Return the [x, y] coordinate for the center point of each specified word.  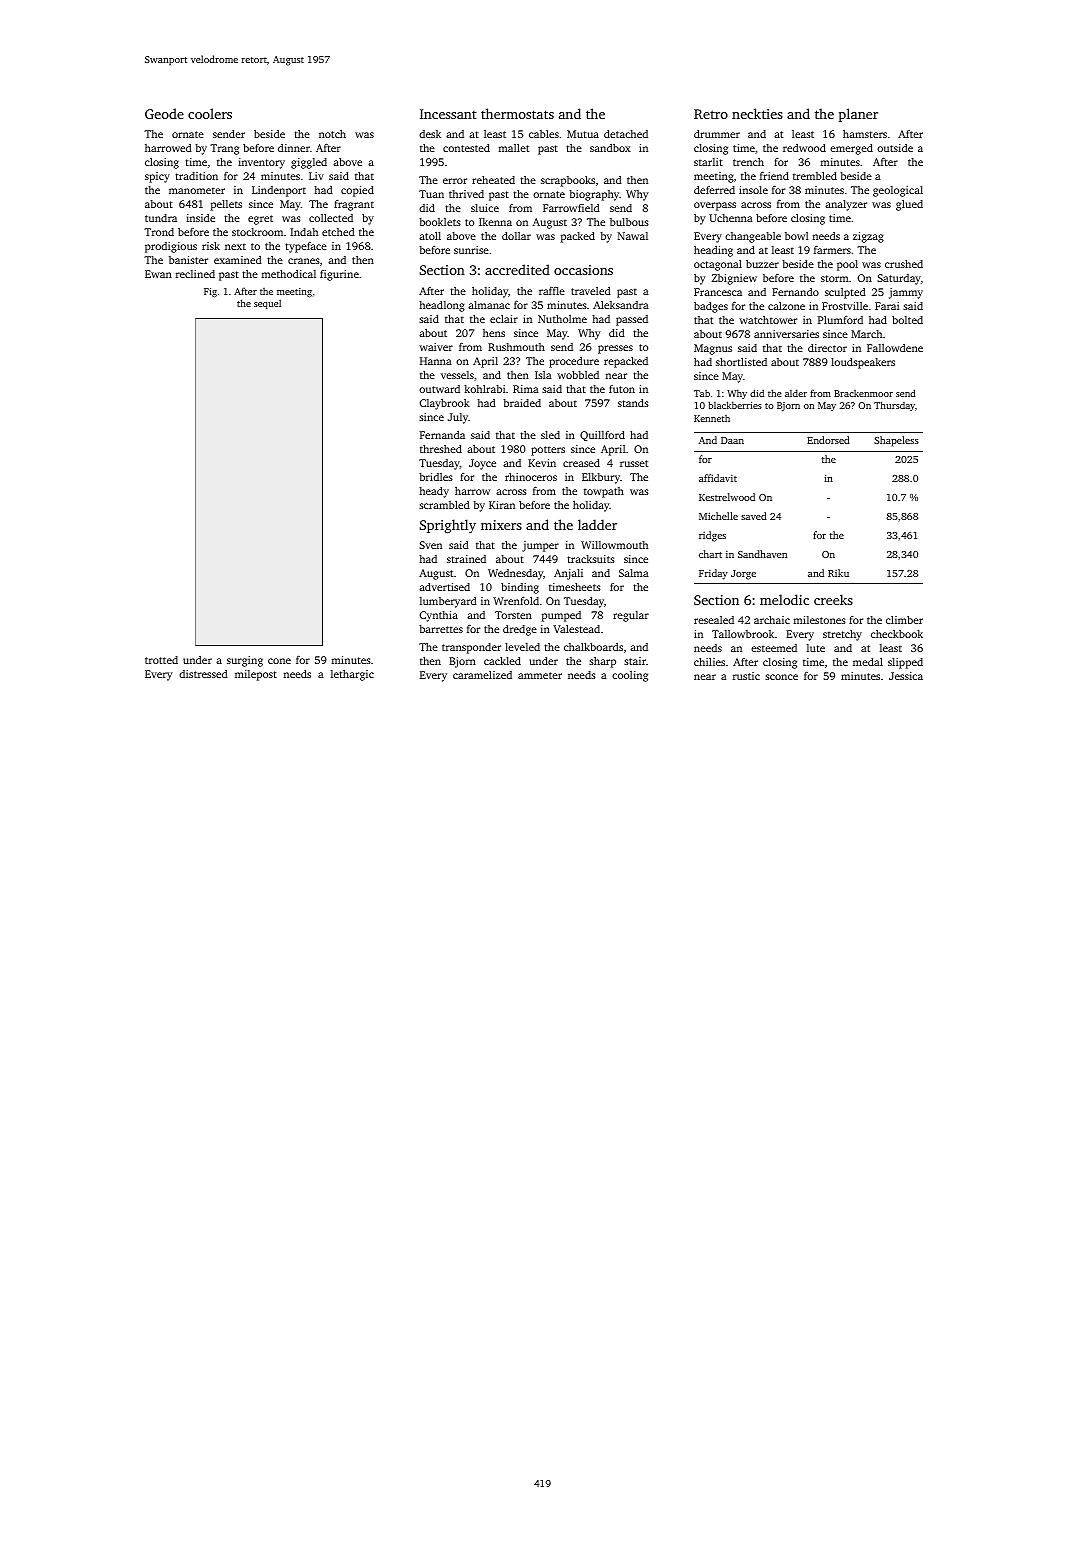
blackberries [735, 405]
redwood [804, 148]
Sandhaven [762, 554]
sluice [485, 208]
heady [434, 492]
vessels [457, 375]
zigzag [868, 237]
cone [279, 661]
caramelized [482, 675]
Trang [224, 149]
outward [439, 389]
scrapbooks [568, 181]
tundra [161, 218]
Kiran [502, 505]
